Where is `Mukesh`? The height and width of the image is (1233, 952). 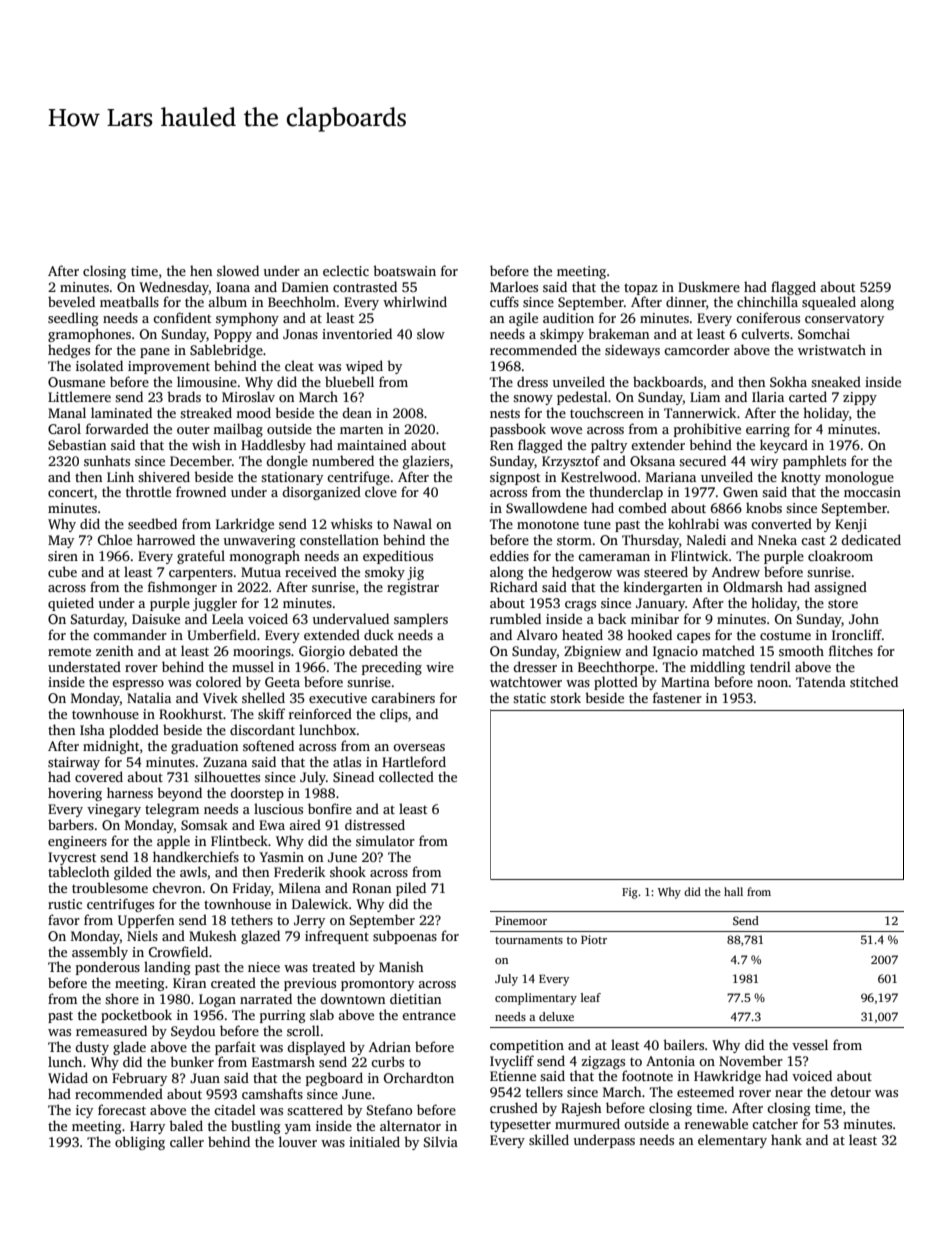 Mukesh is located at coordinates (213, 935).
